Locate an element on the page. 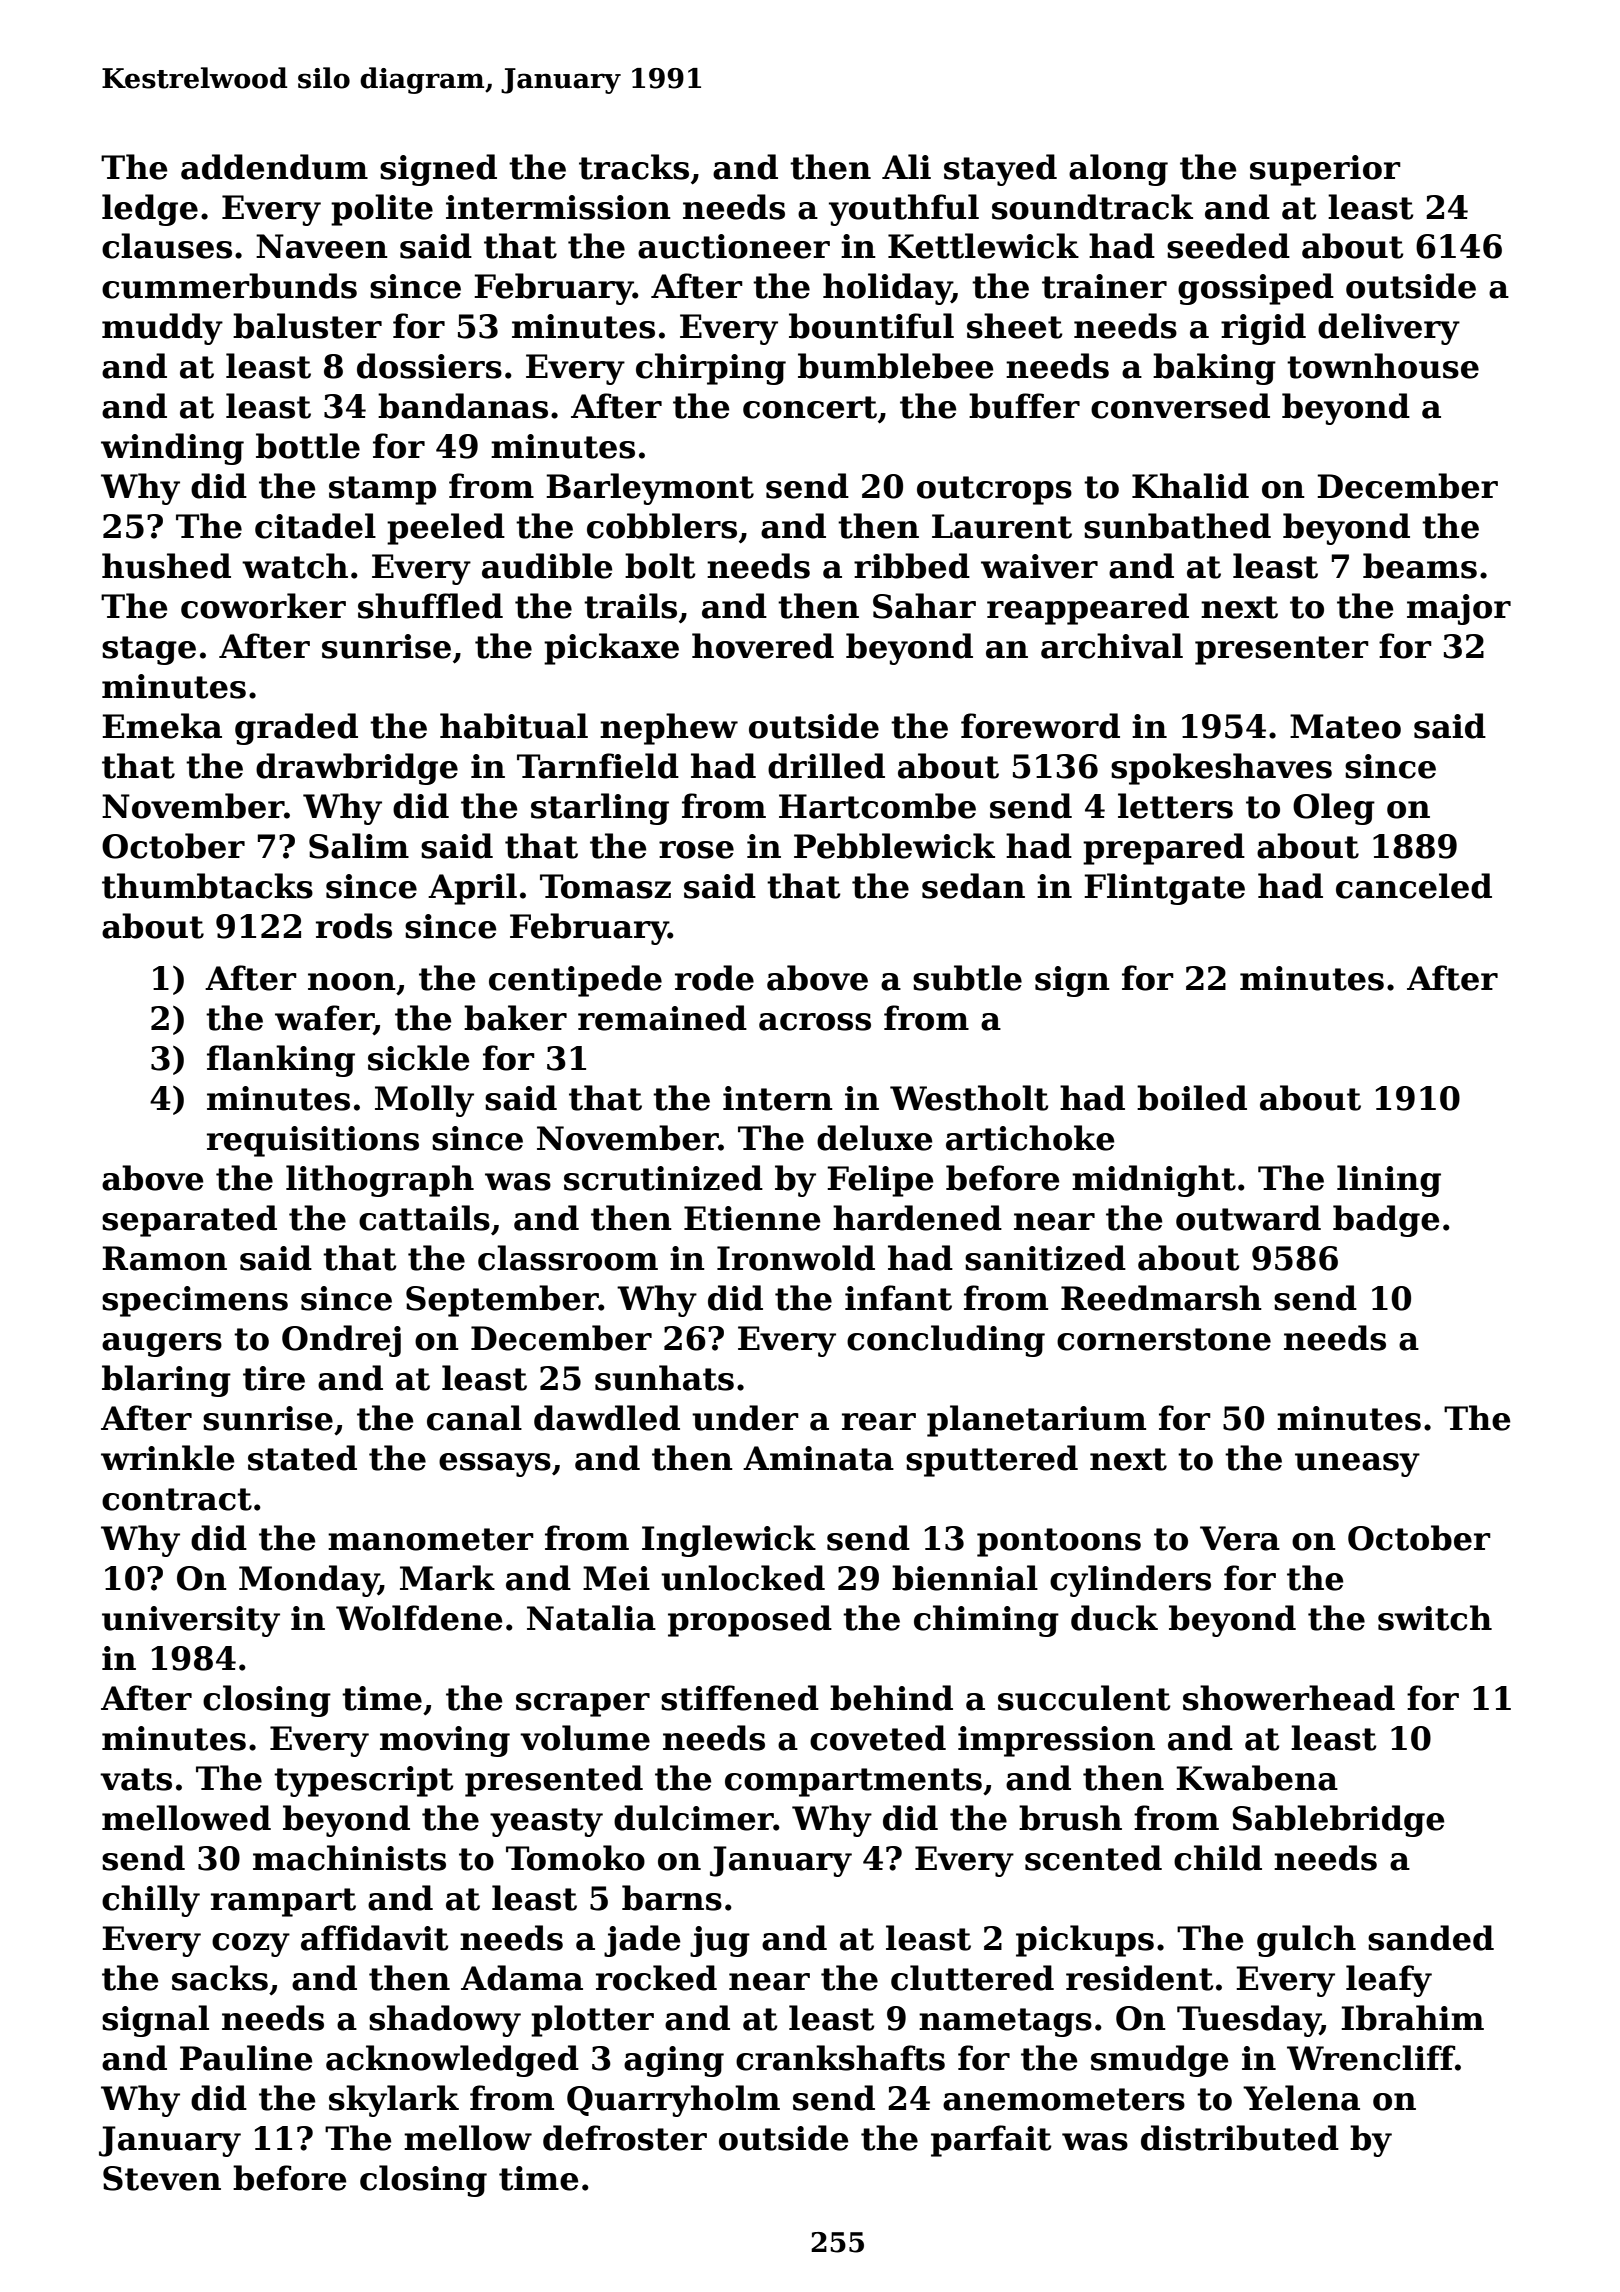 This page has width=1620, height=2292. cluttered is located at coordinates (972, 1978).
